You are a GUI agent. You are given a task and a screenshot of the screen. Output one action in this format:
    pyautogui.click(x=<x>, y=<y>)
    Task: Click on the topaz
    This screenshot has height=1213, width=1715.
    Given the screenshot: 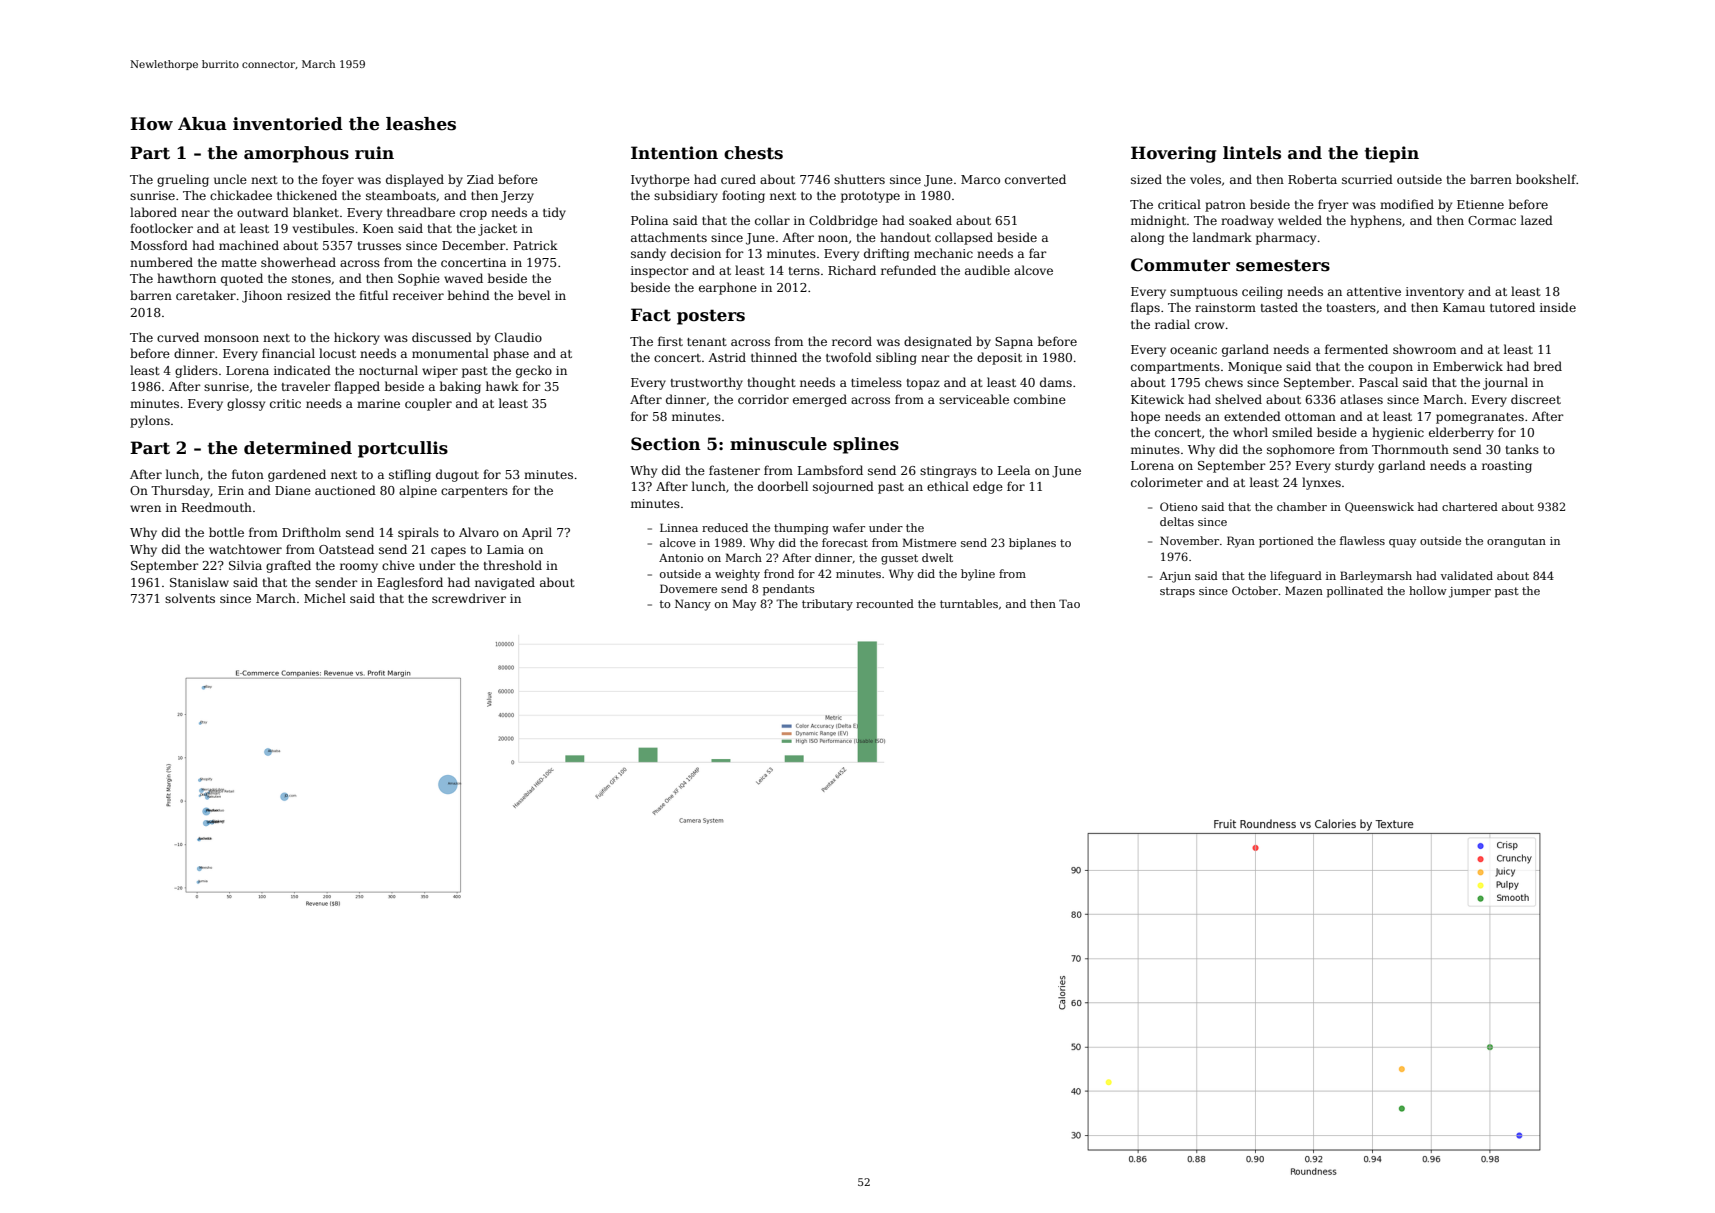 What is the action you would take?
    pyautogui.click(x=923, y=384)
